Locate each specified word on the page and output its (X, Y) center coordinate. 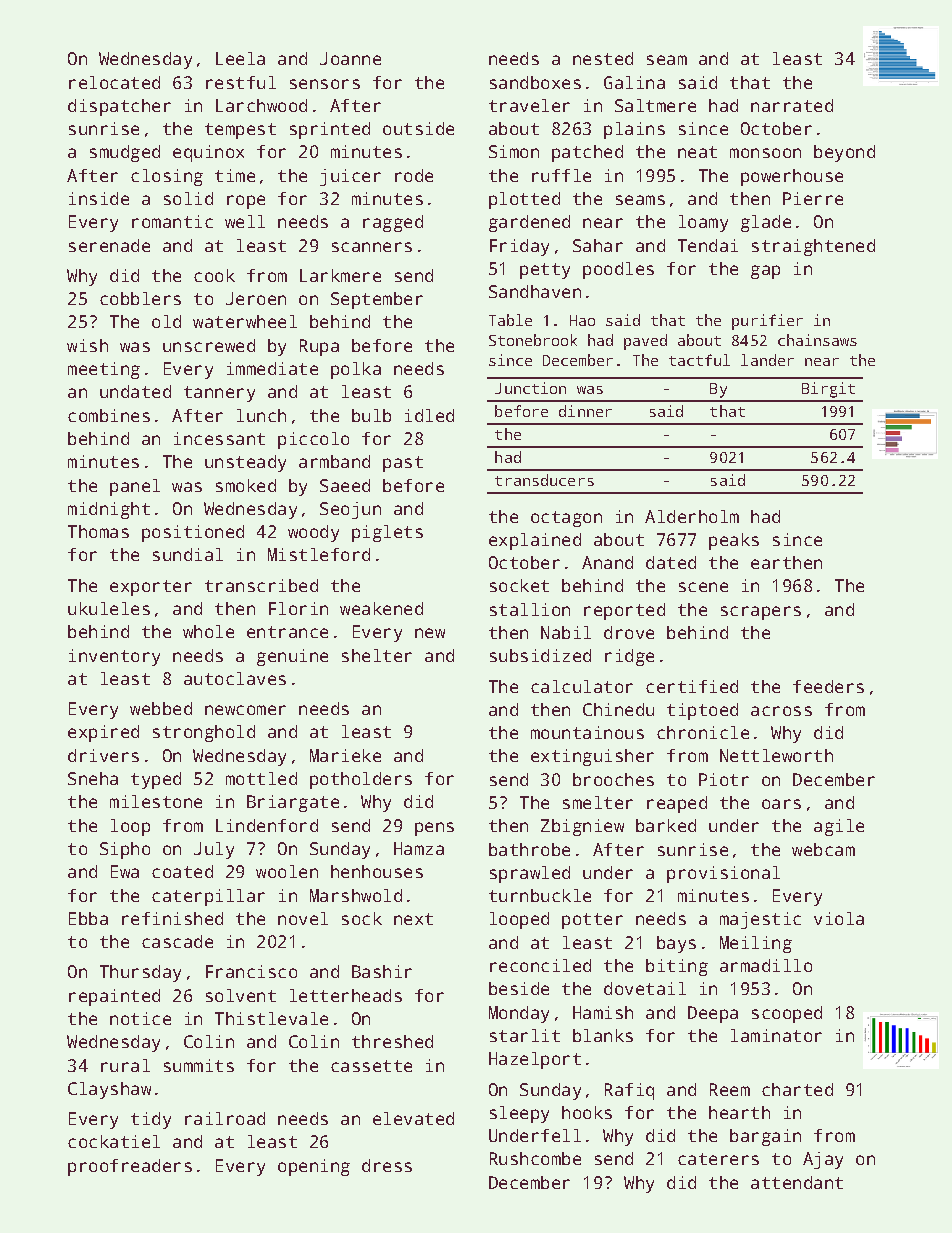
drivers (103, 755)
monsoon (765, 153)
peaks (734, 541)
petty (545, 271)
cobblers (140, 298)
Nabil (566, 632)
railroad (225, 1118)
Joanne (350, 58)
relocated (114, 82)
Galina (634, 82)
